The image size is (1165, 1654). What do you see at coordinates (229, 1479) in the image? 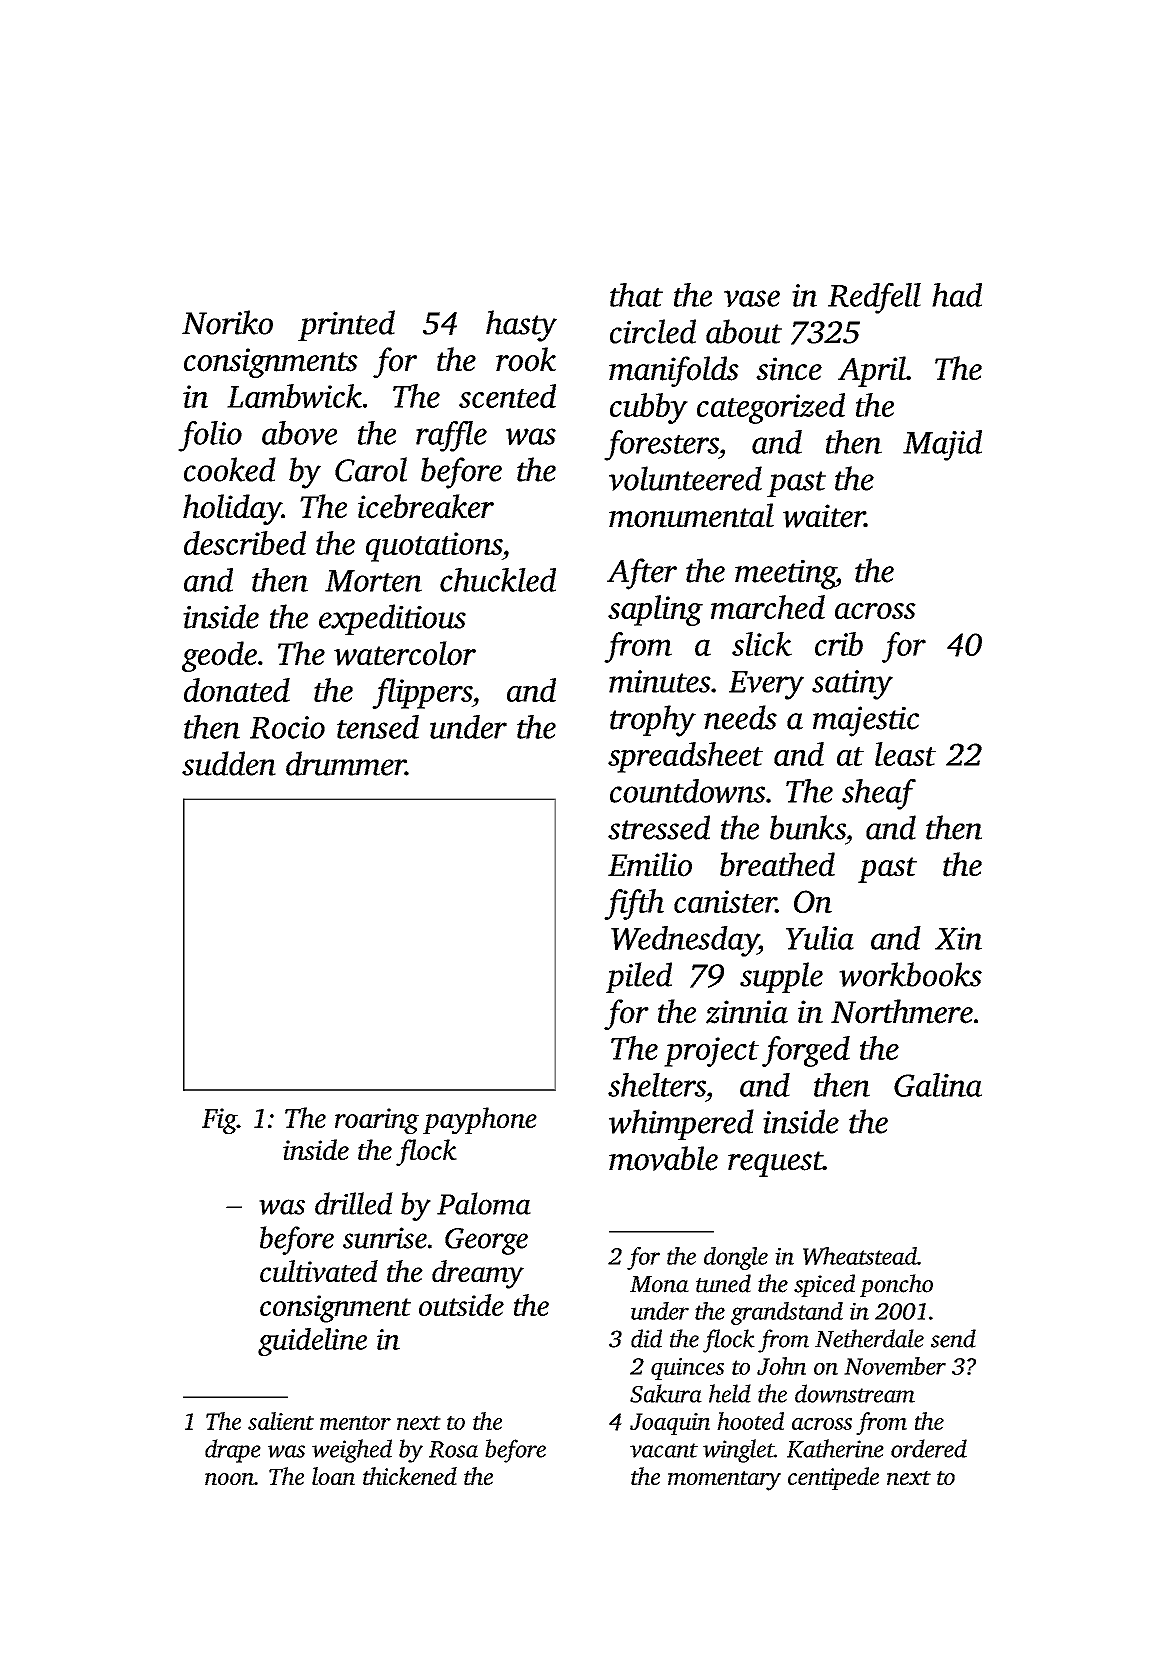
I see `noon` at bounding box center [229, 1479].
